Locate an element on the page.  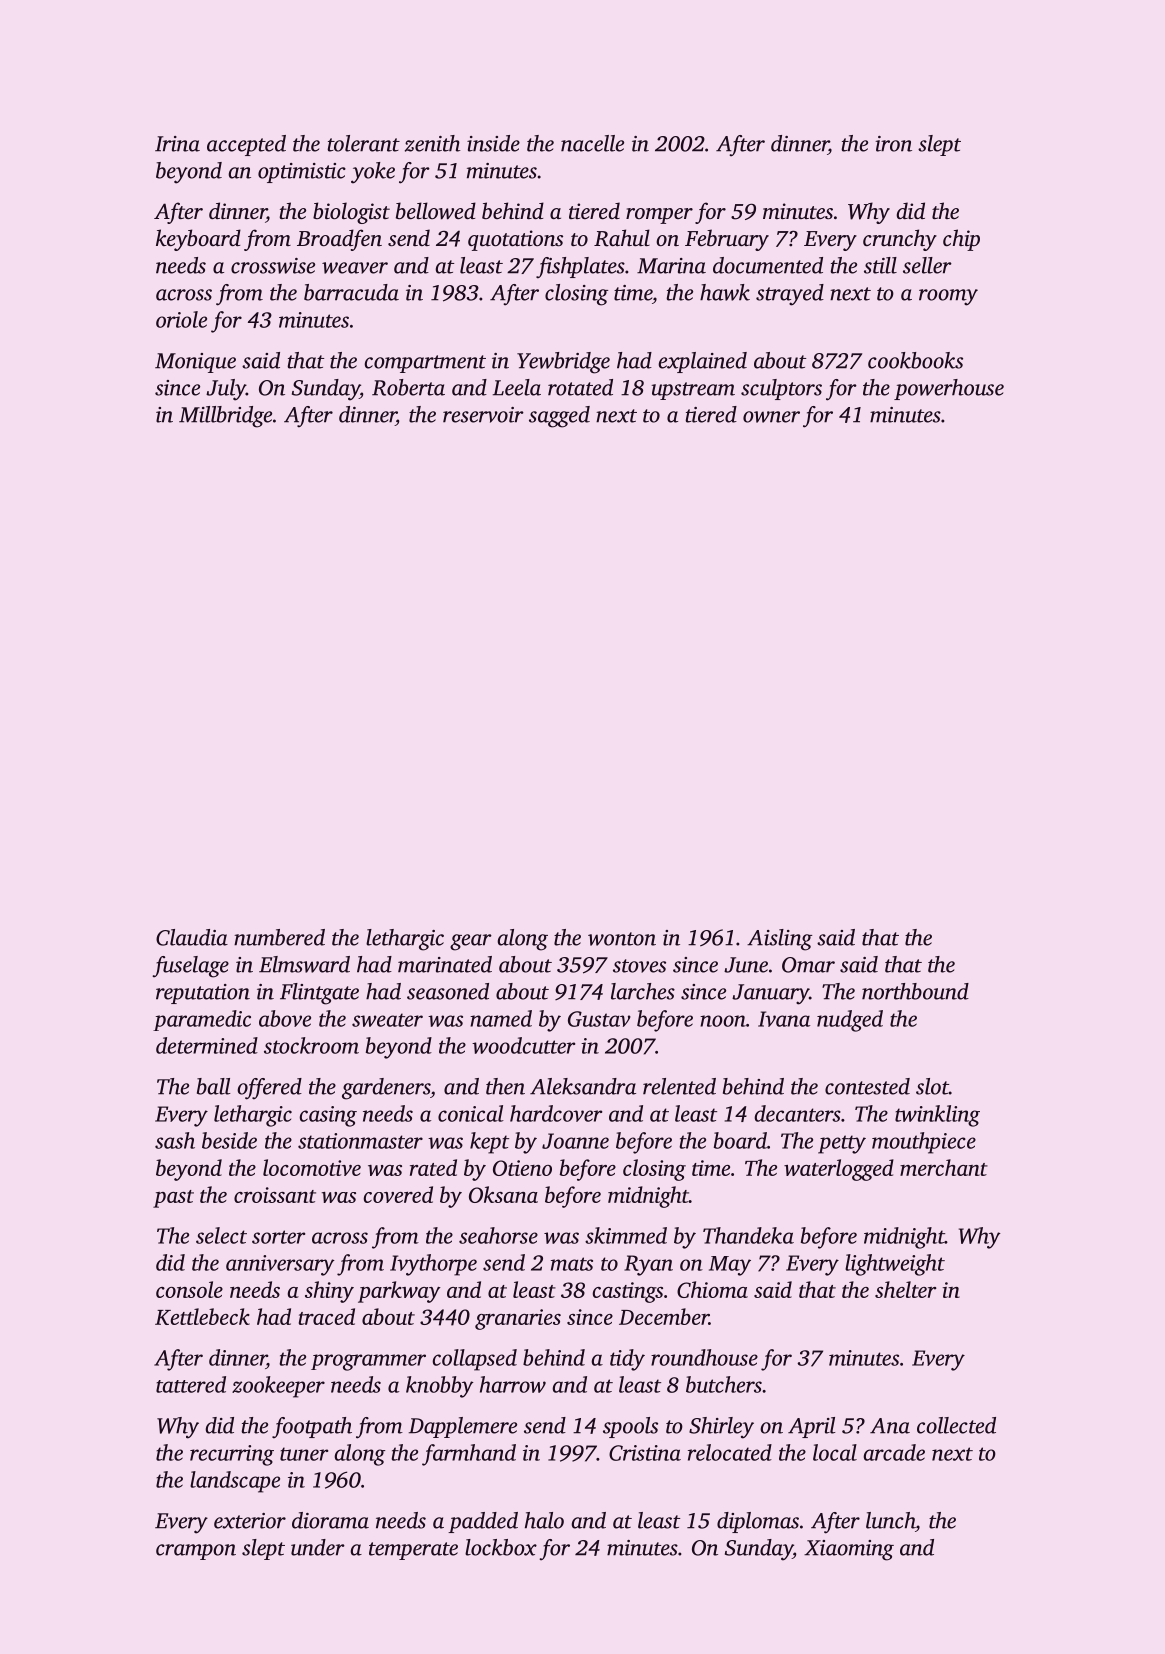
Irina is located at coordinates (177, 144).
